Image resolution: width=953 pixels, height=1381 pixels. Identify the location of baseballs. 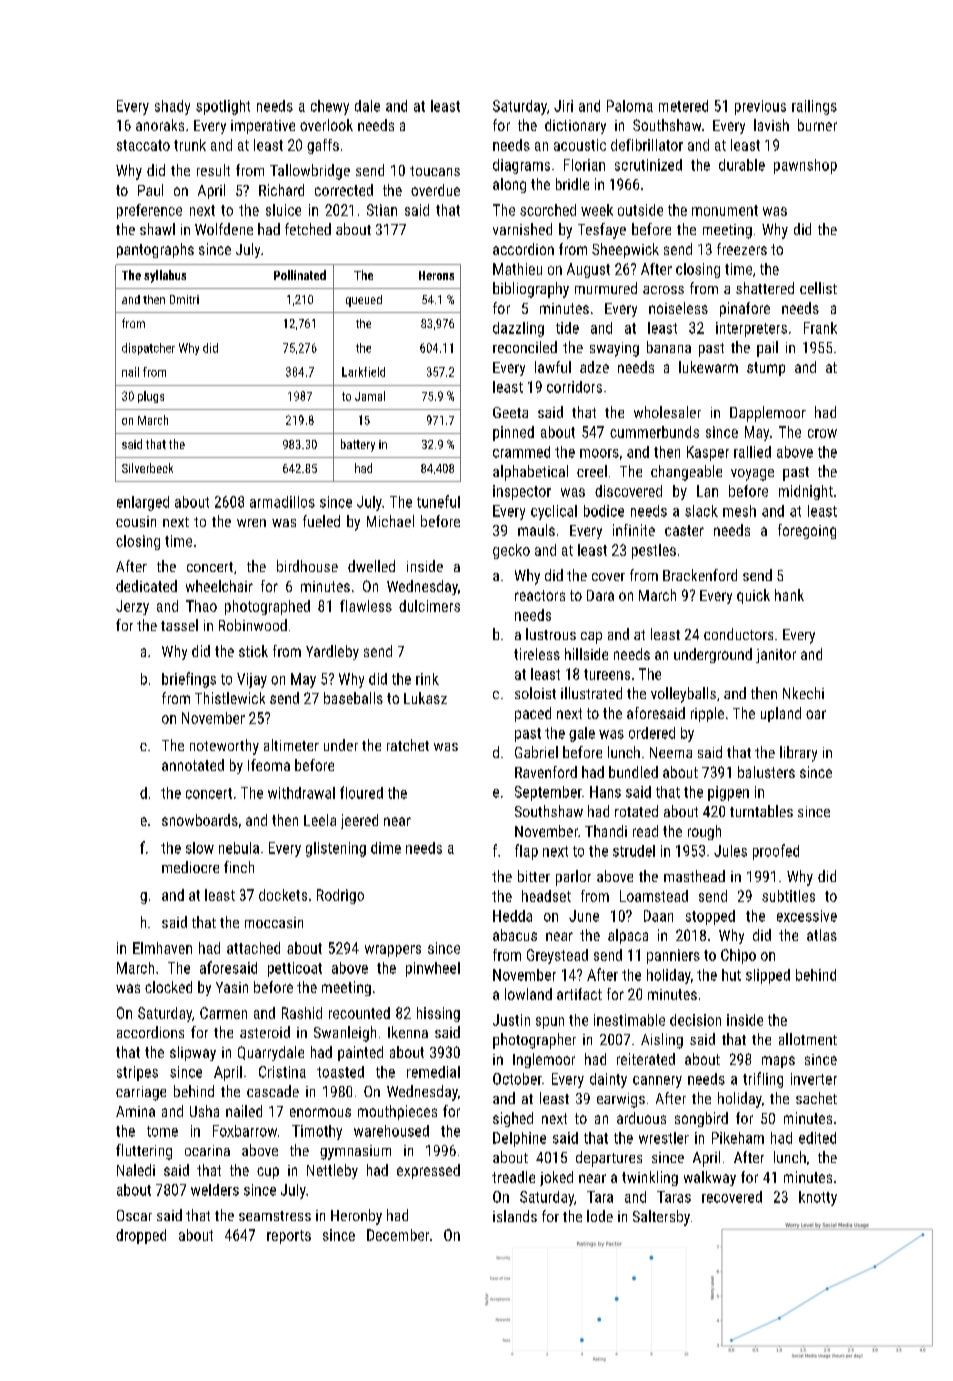
(353, 698).
